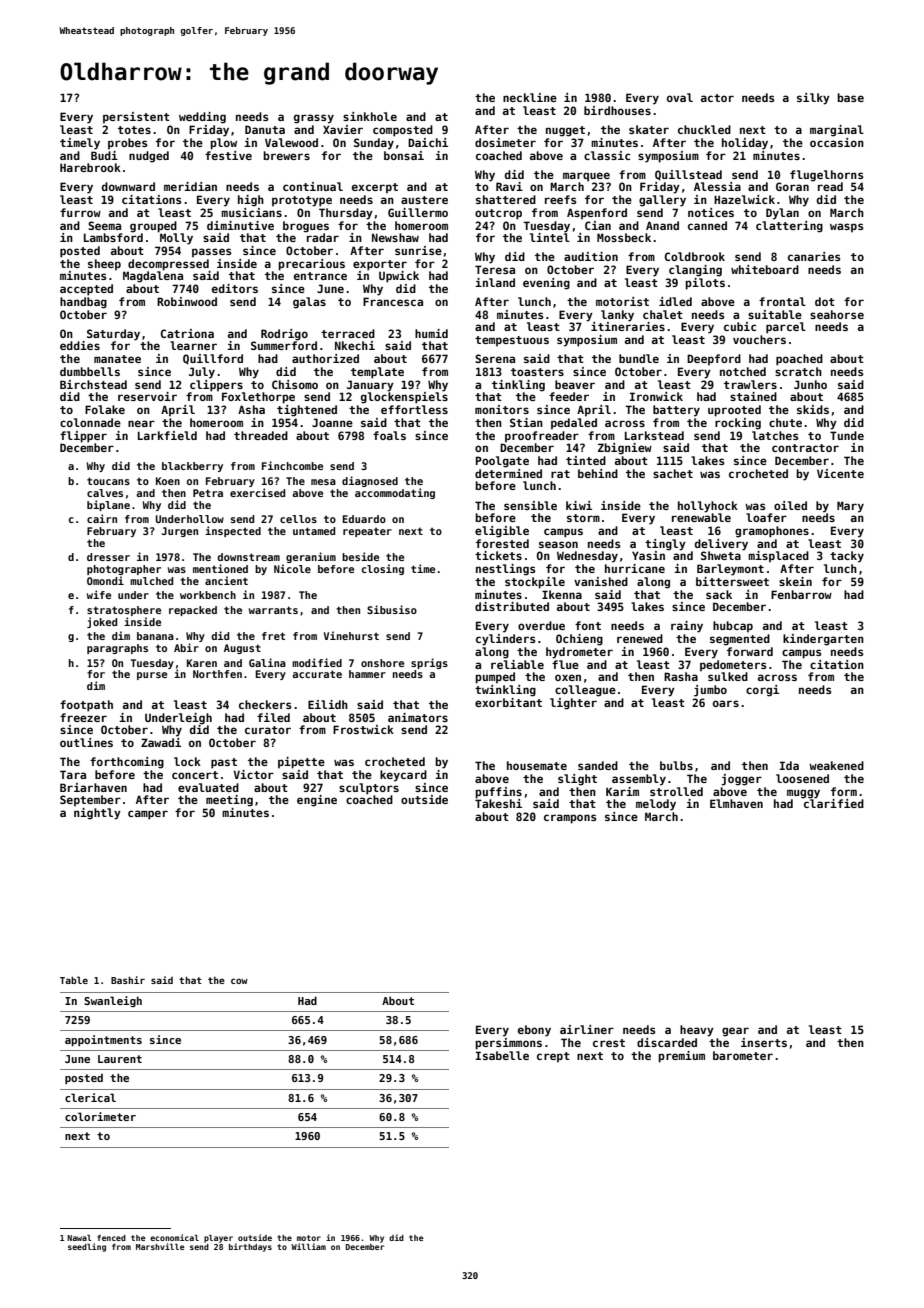  Describe the element at coordinates (764, 1042) in the screenshot. I see `inserts` at that location.
